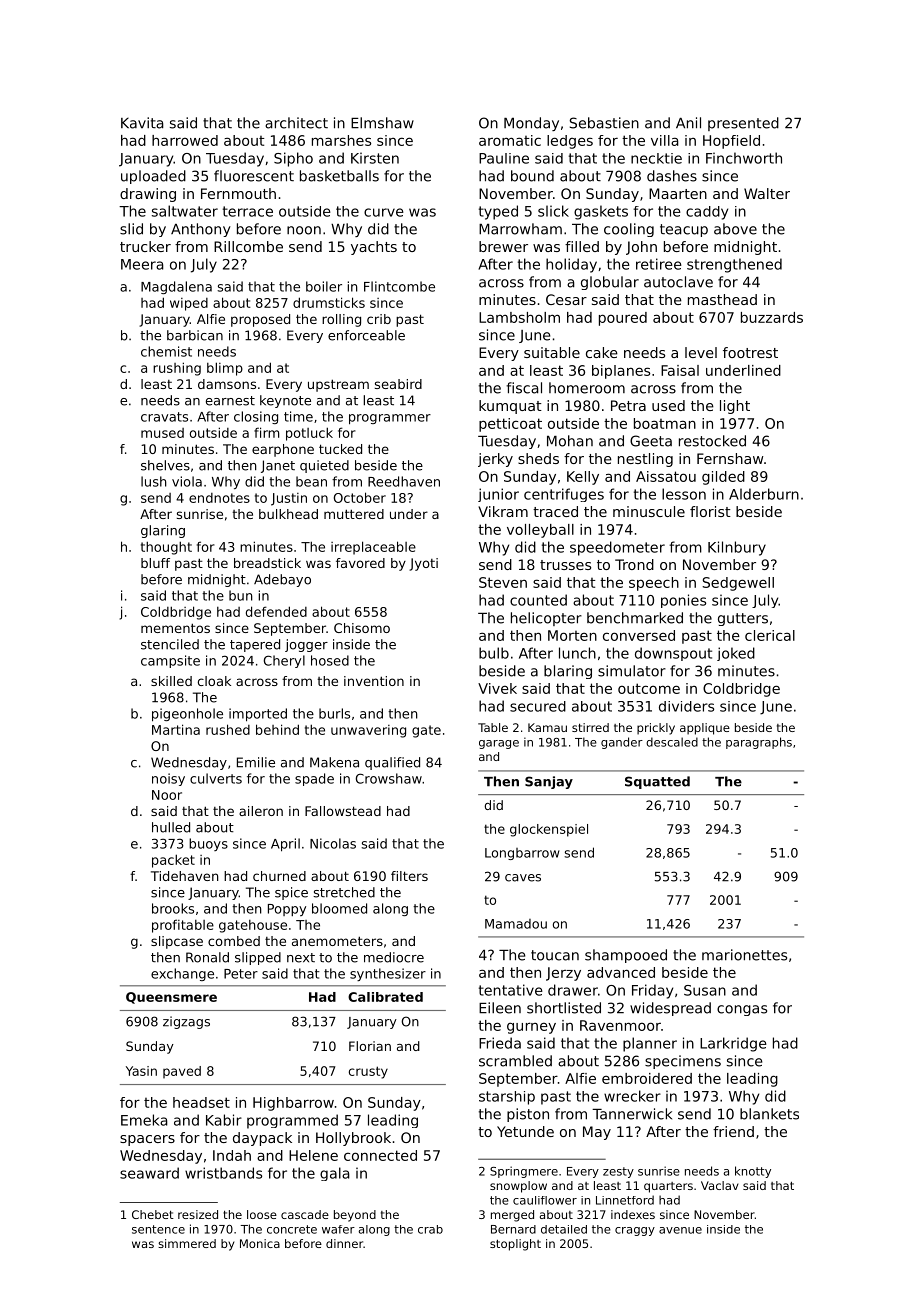  What do you see at coordinates (683, 601) in the image?
I see `ponies` at bounding box center [683, 601].
